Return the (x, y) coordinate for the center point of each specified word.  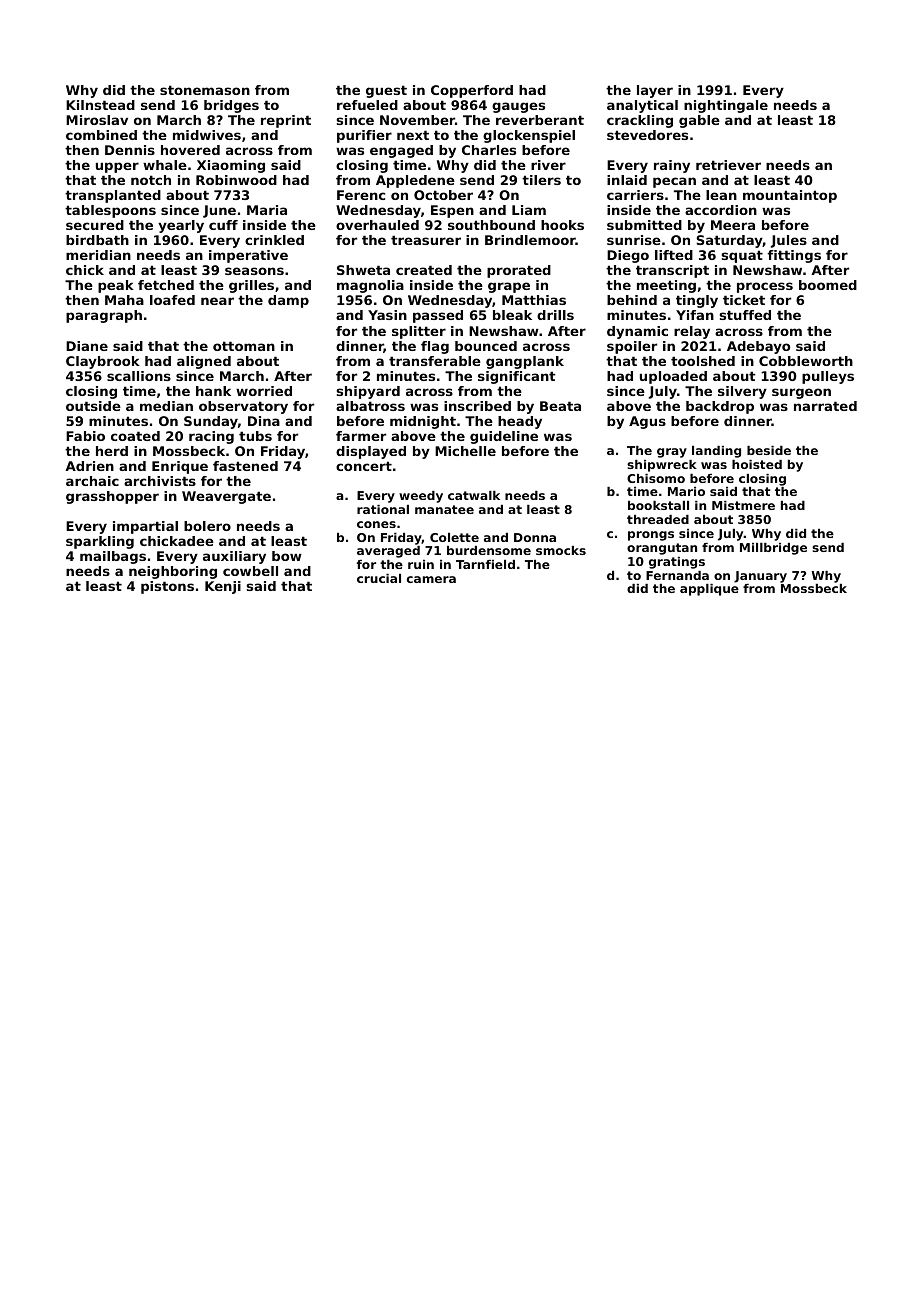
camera (431, 579)
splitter (419, 332)
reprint (286, 121)
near (217, 301)
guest (386, 91)
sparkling (100, 542)
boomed (828, 285)
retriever (728, 165)
